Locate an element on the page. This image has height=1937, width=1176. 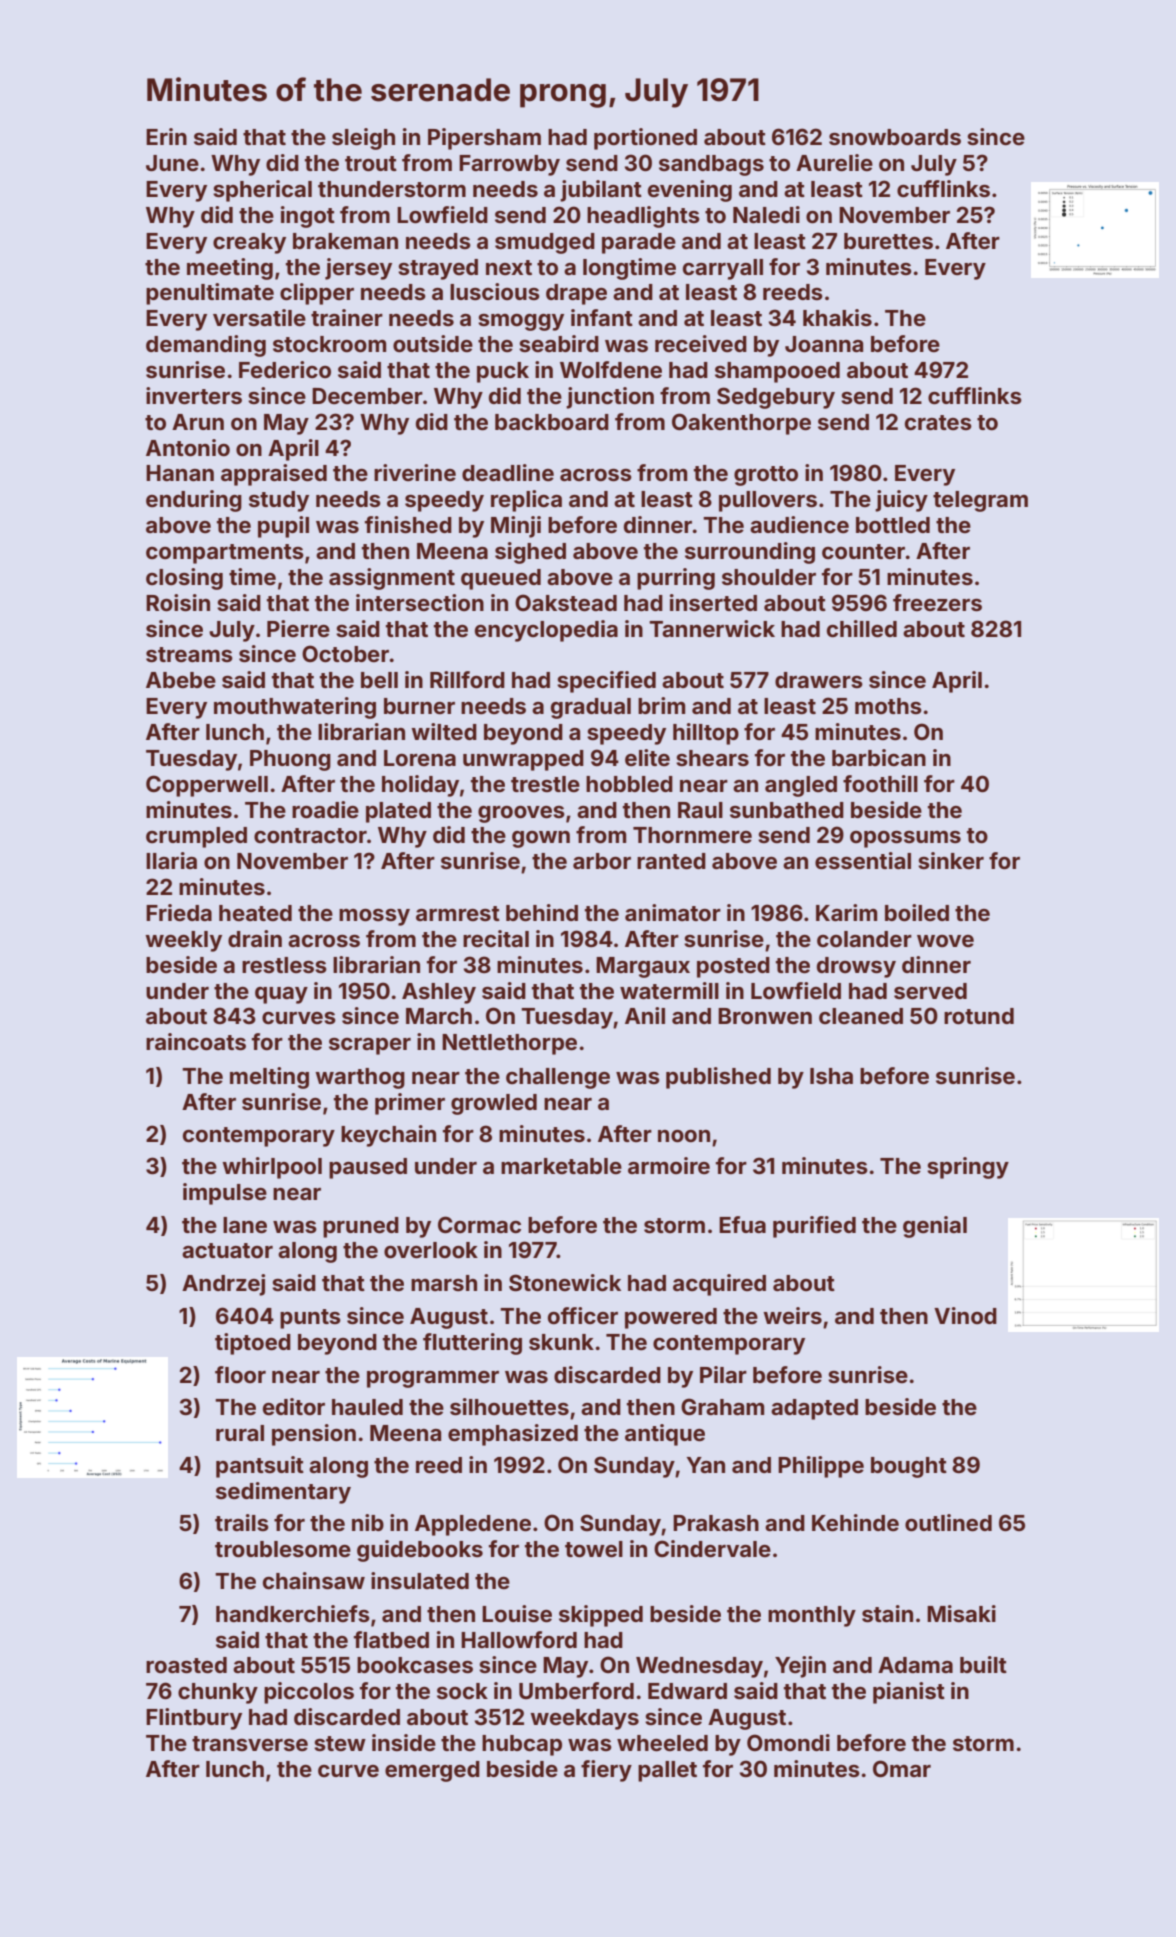
specified is located at coordinates (606, 682).
